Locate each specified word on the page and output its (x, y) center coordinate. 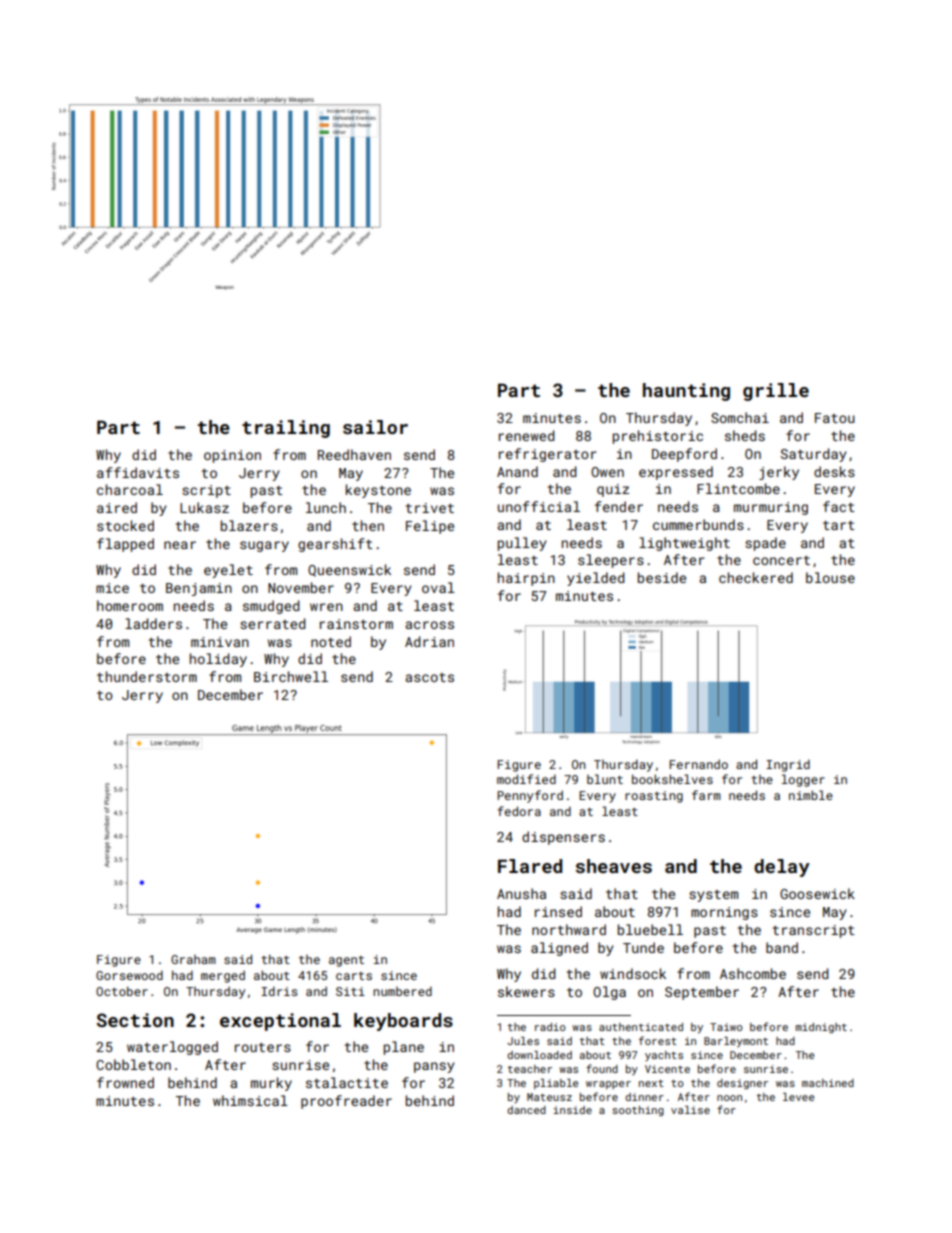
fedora (519, 811)
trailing (286, 429)
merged (223, 976)
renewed (527, 435)
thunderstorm (147, 676)
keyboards (403, 1022)
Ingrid (788, 765)
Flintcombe (738, 488)
